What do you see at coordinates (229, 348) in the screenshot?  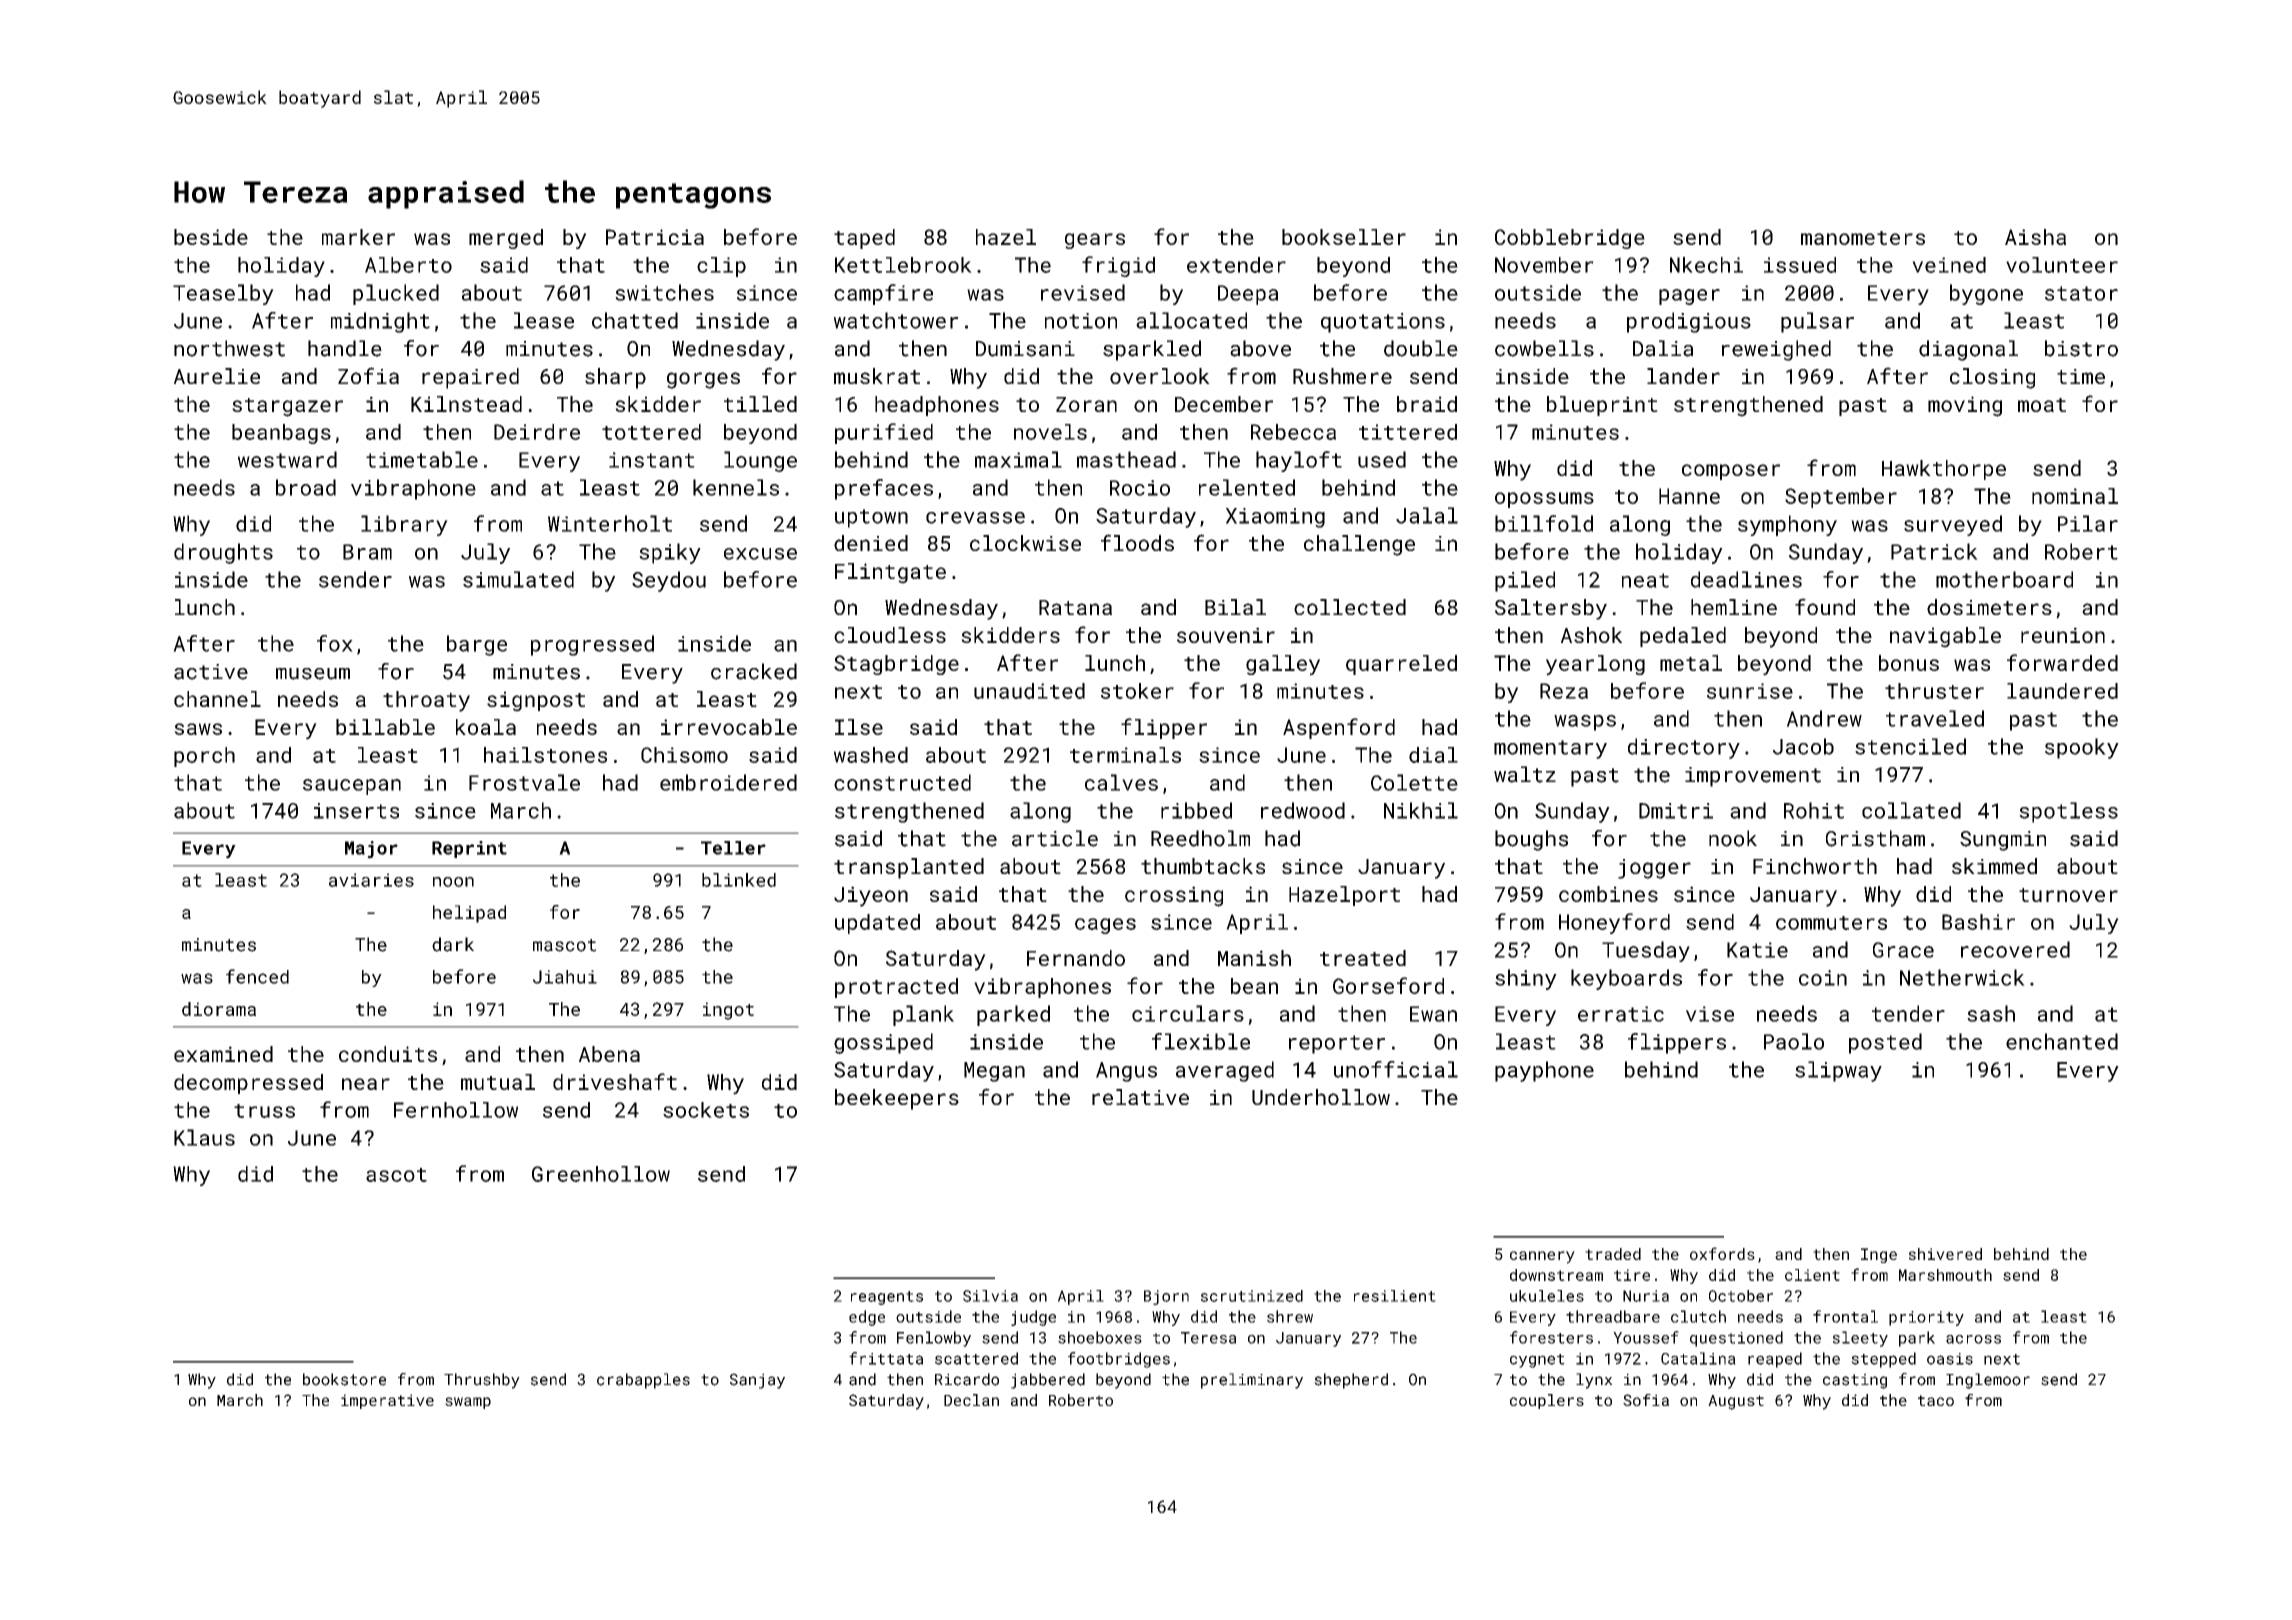 I see `northwest` at bounding box center [229, 348].
